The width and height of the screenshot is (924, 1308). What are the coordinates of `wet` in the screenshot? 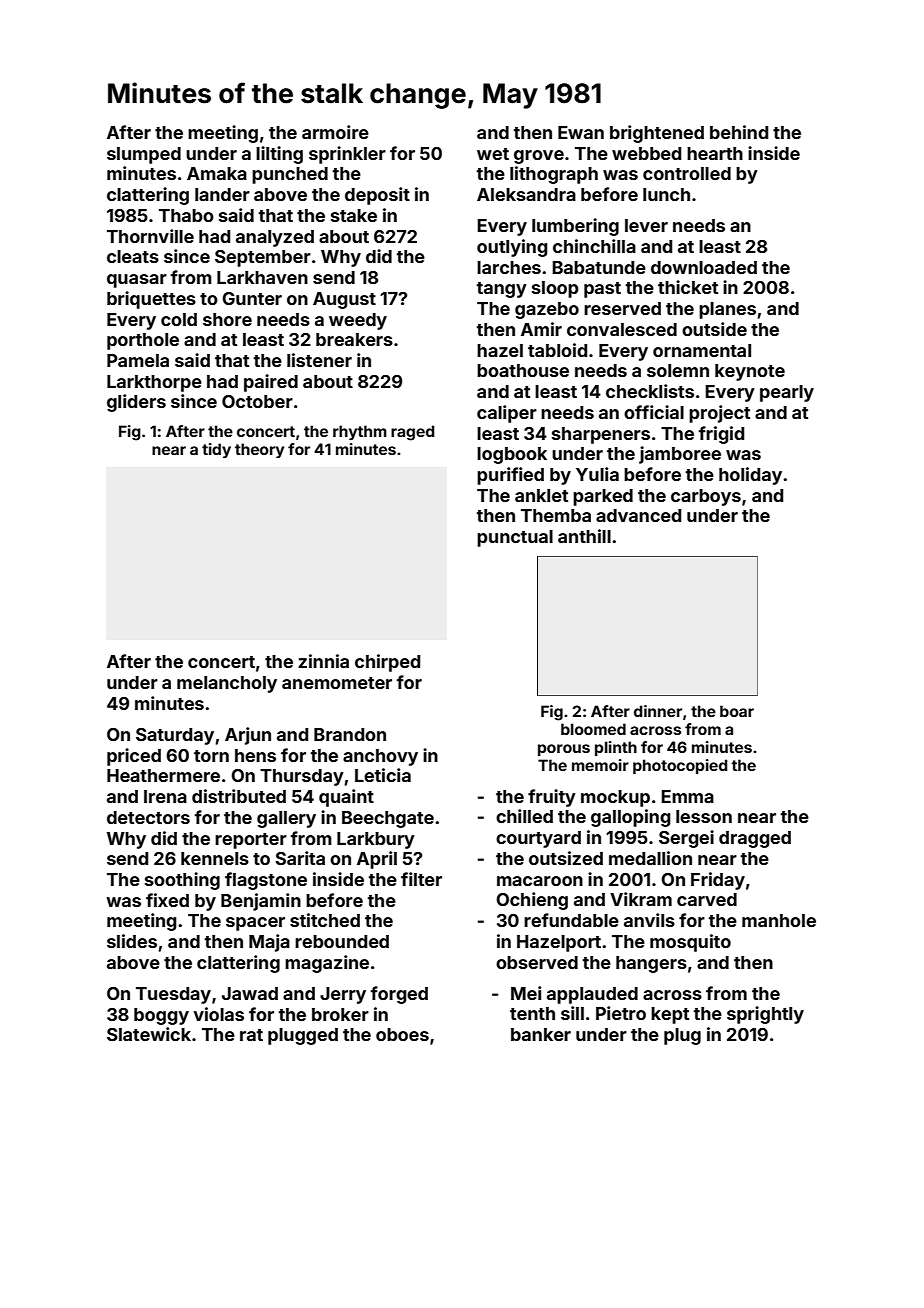 It's located at (493, 154).
